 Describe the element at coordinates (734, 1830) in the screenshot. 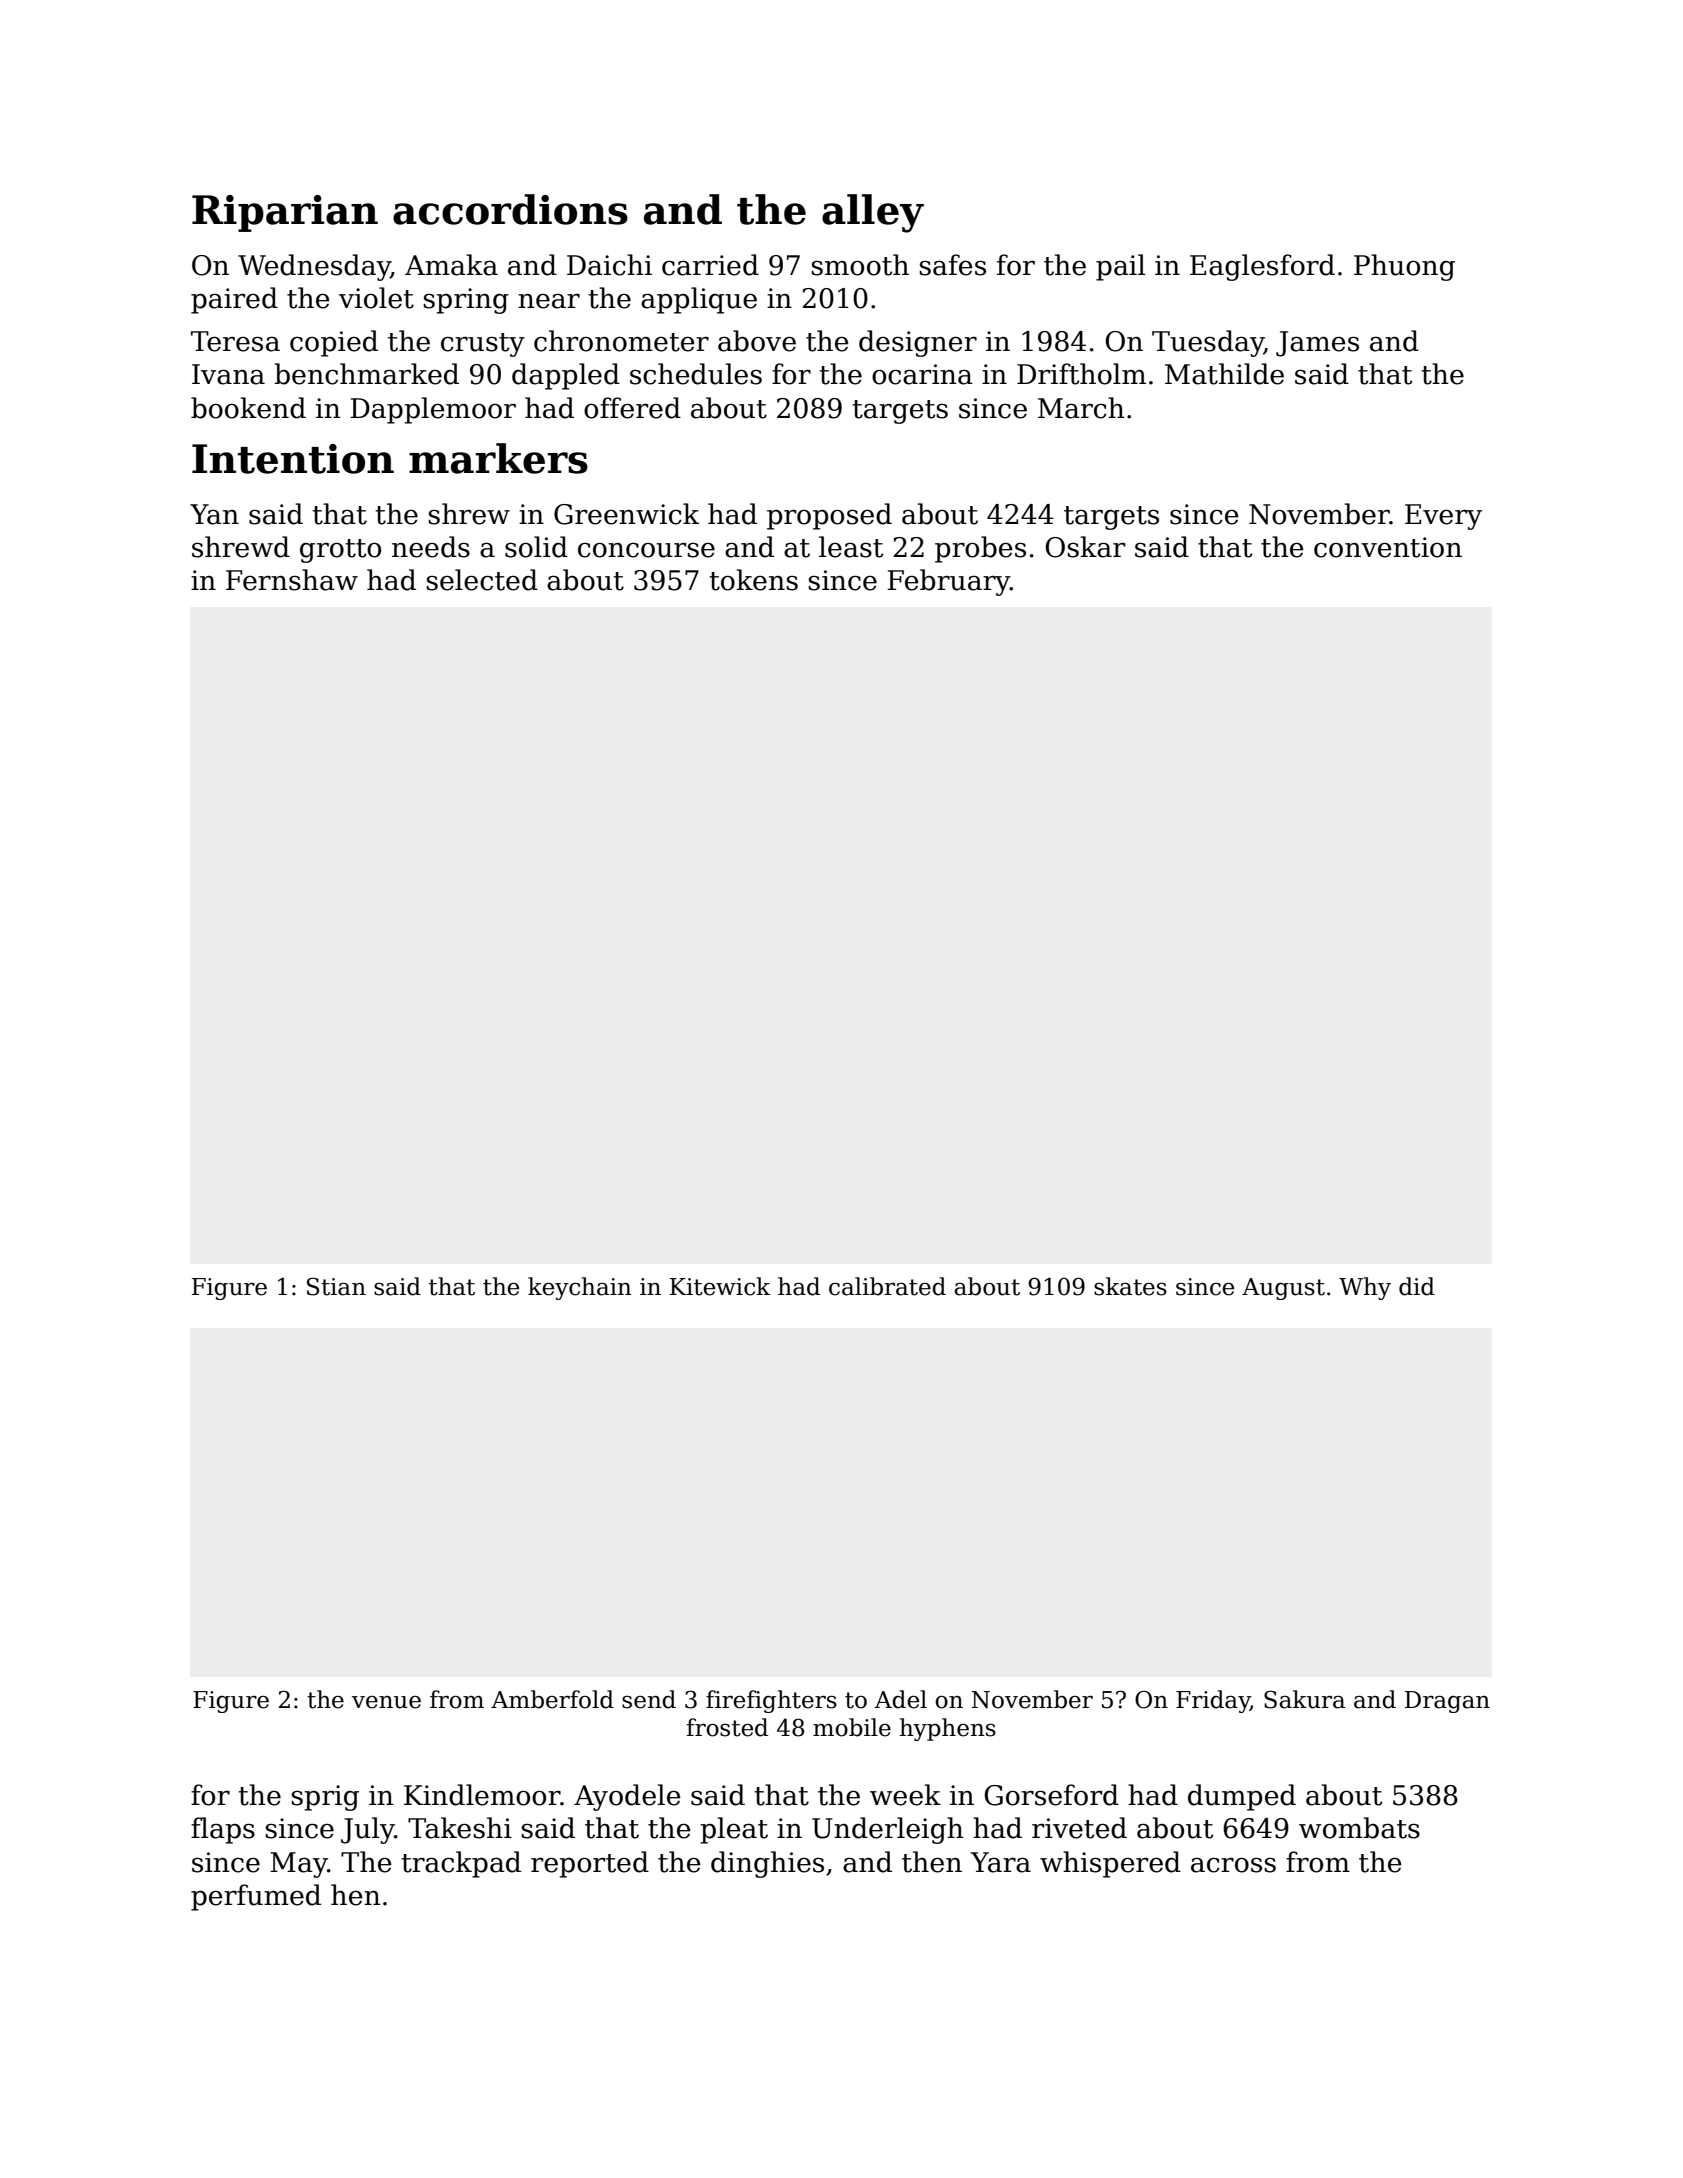

I see `pleat` at that location.
